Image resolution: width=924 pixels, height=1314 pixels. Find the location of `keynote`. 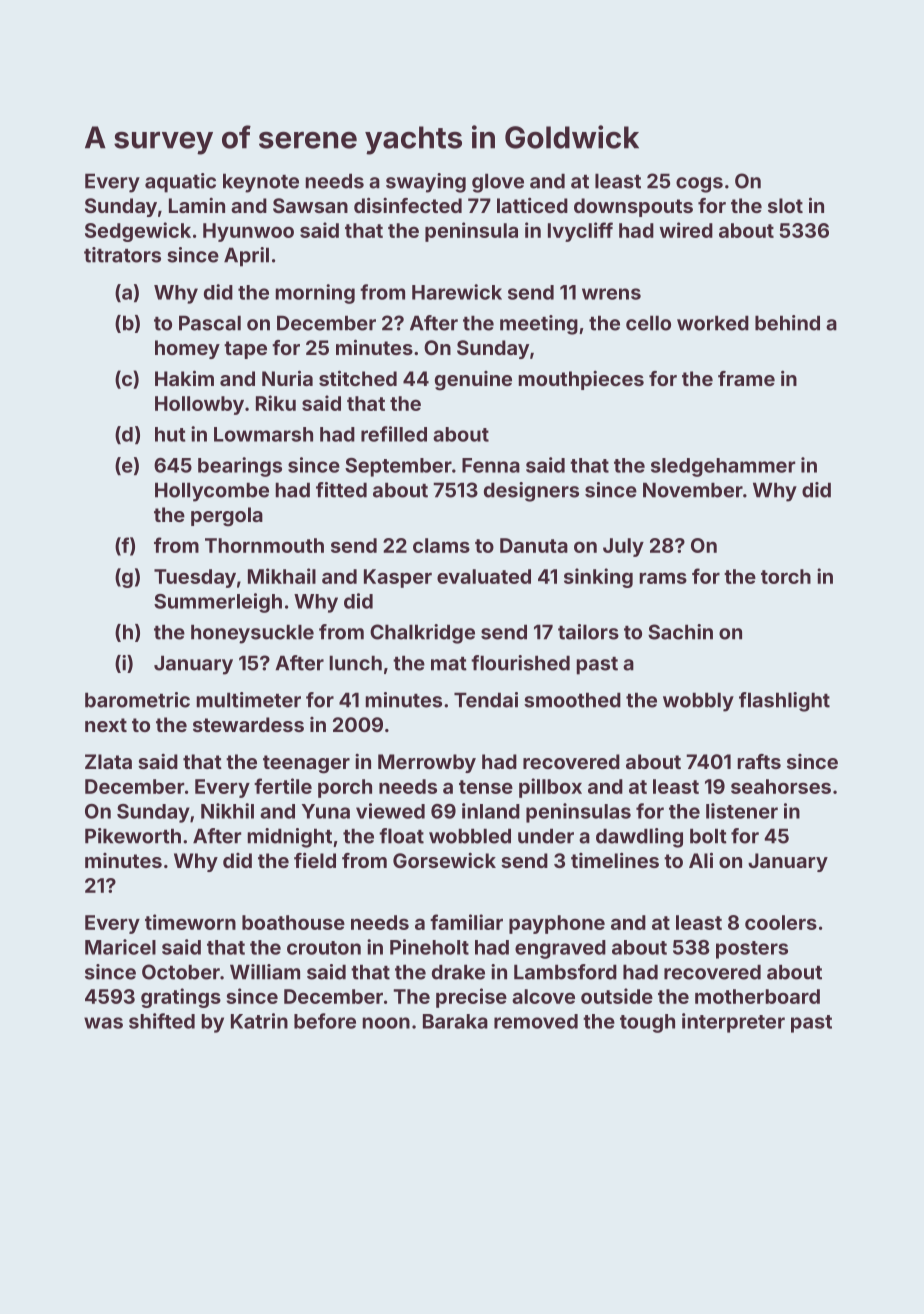

keynote is located at coordinates (261, 183).
